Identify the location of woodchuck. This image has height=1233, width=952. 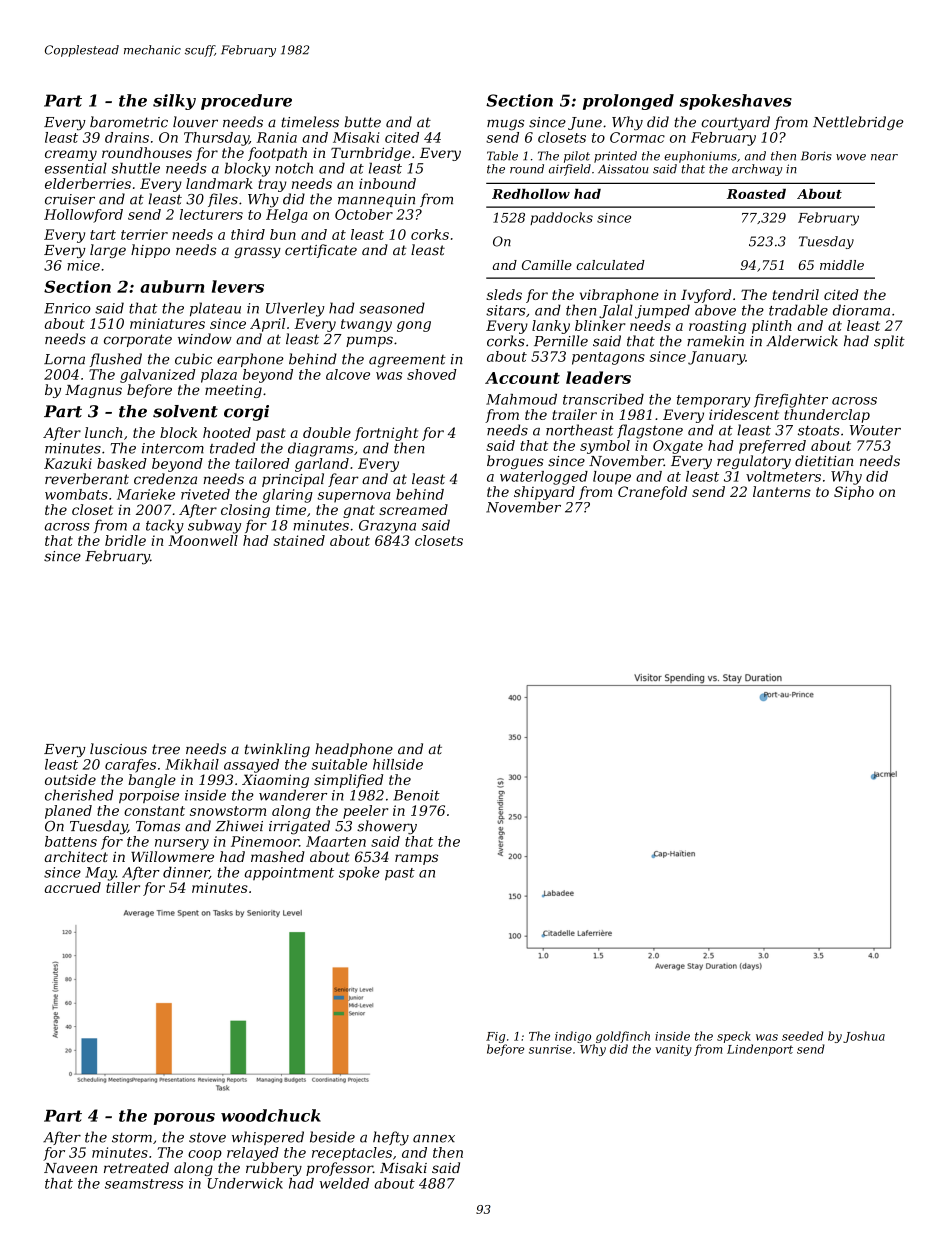
(271, 1115).
